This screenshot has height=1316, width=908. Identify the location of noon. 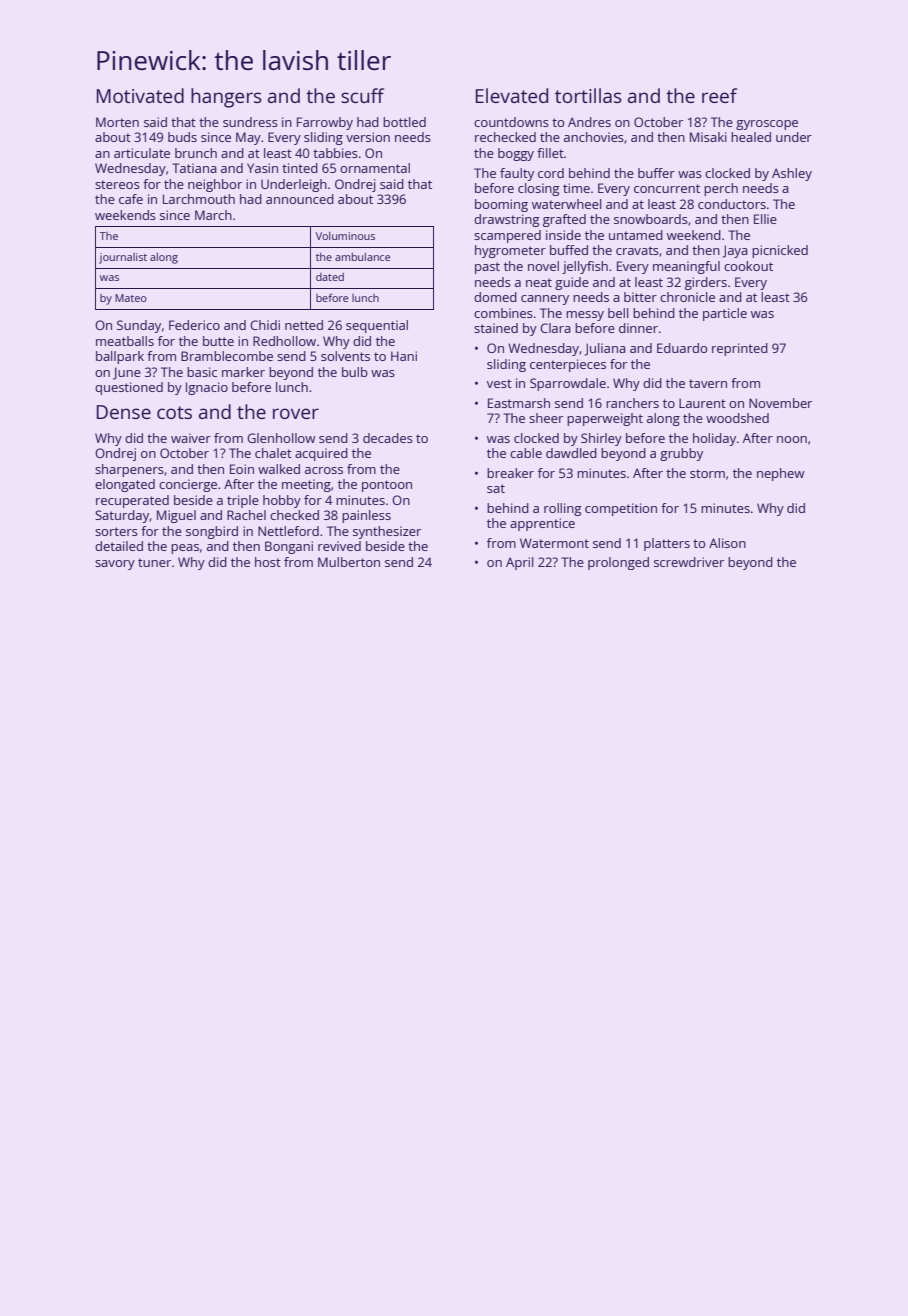
(792, 439).
